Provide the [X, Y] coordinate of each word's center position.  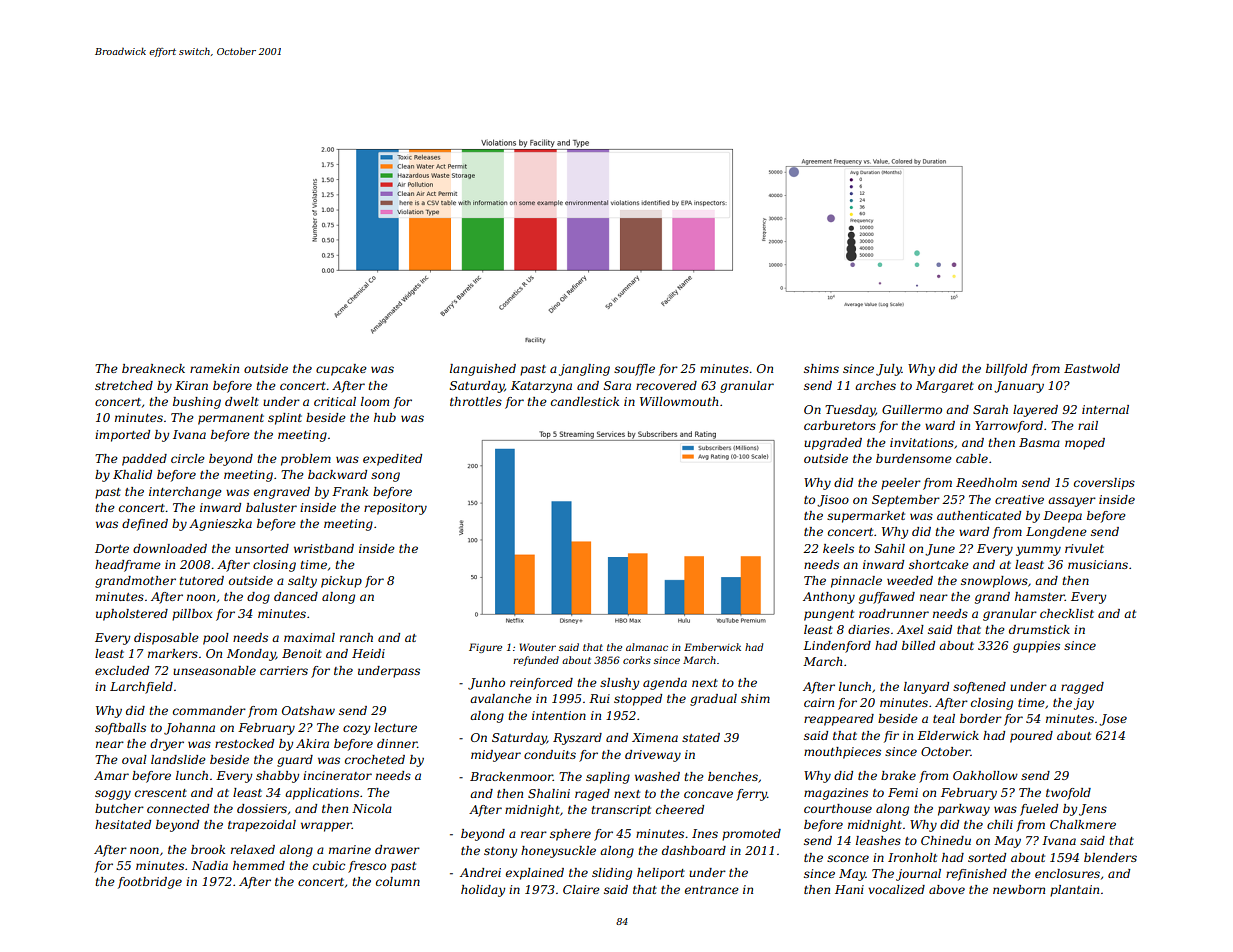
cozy [356, 730]
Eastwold [1092, 368]
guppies [1036, 647]
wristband [324, 548]
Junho [486, 684]
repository [395, 509]
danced [296, 596]
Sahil [890, 548]
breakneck [153, 368]
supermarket [866, 517]
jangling [584, 370]
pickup [341, 582]
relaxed [253, 849]
